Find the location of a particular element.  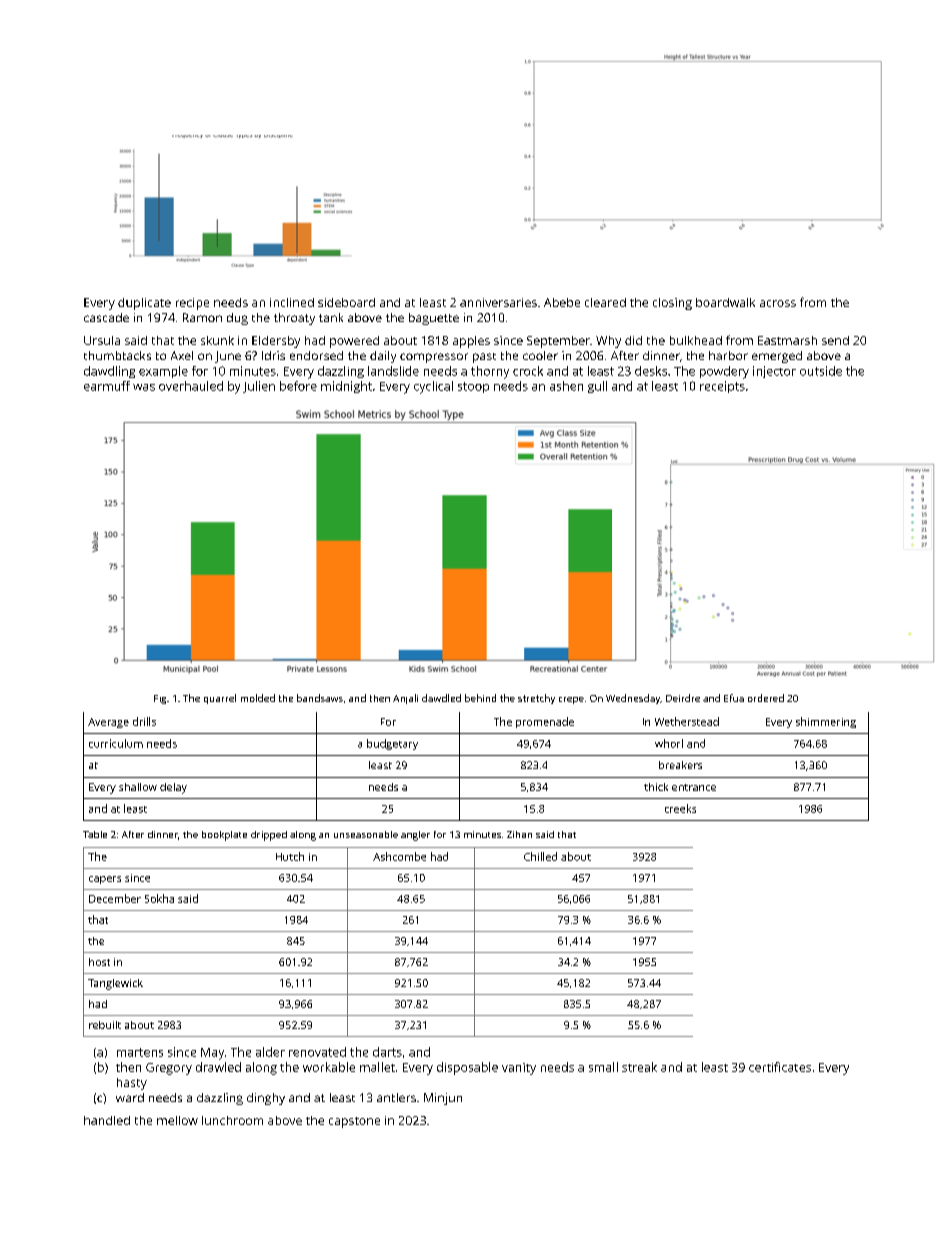

bandsaws is located at coordinates (320, 698).
